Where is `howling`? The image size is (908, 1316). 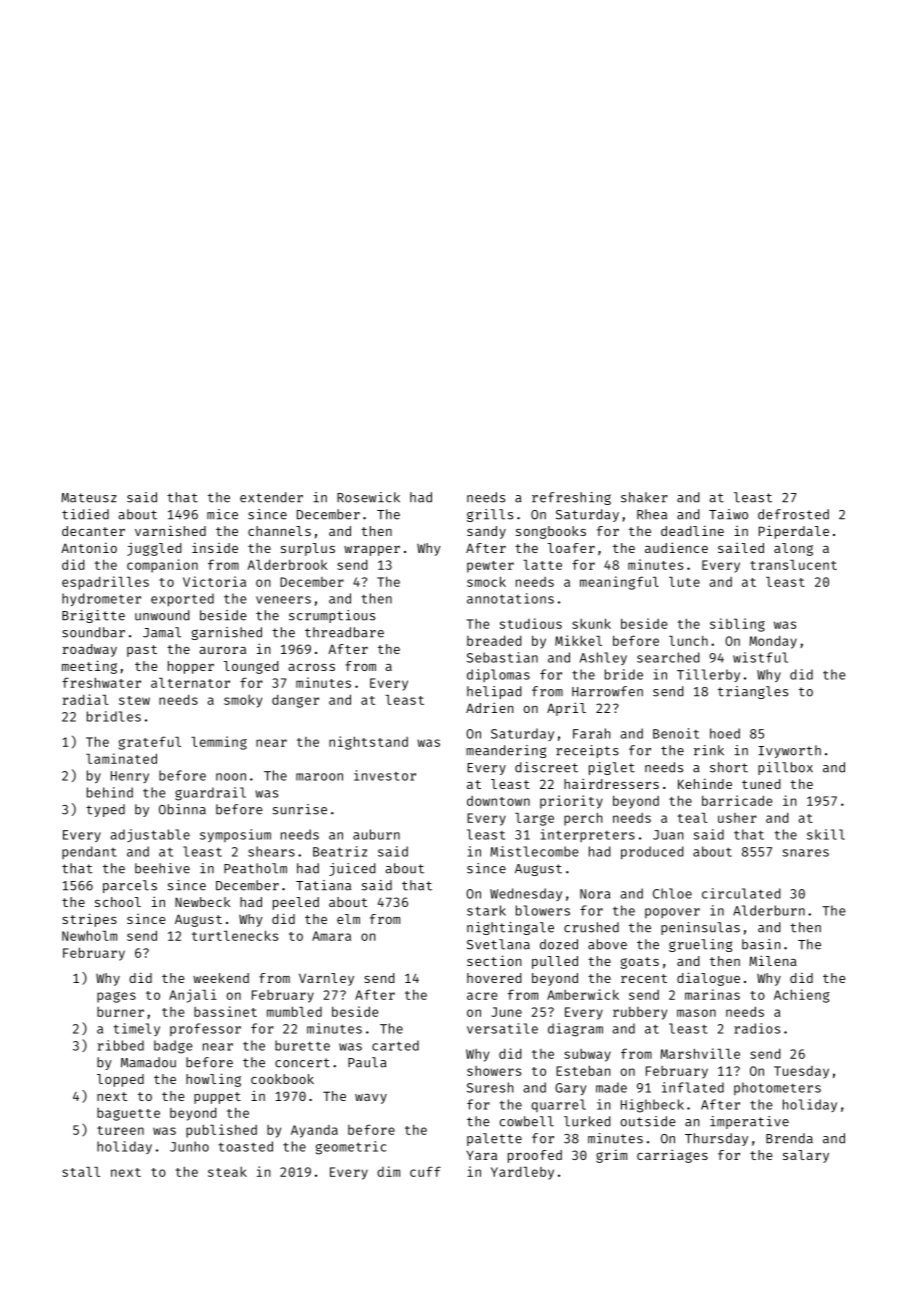 howling is located at coordinates (213, 1080).
